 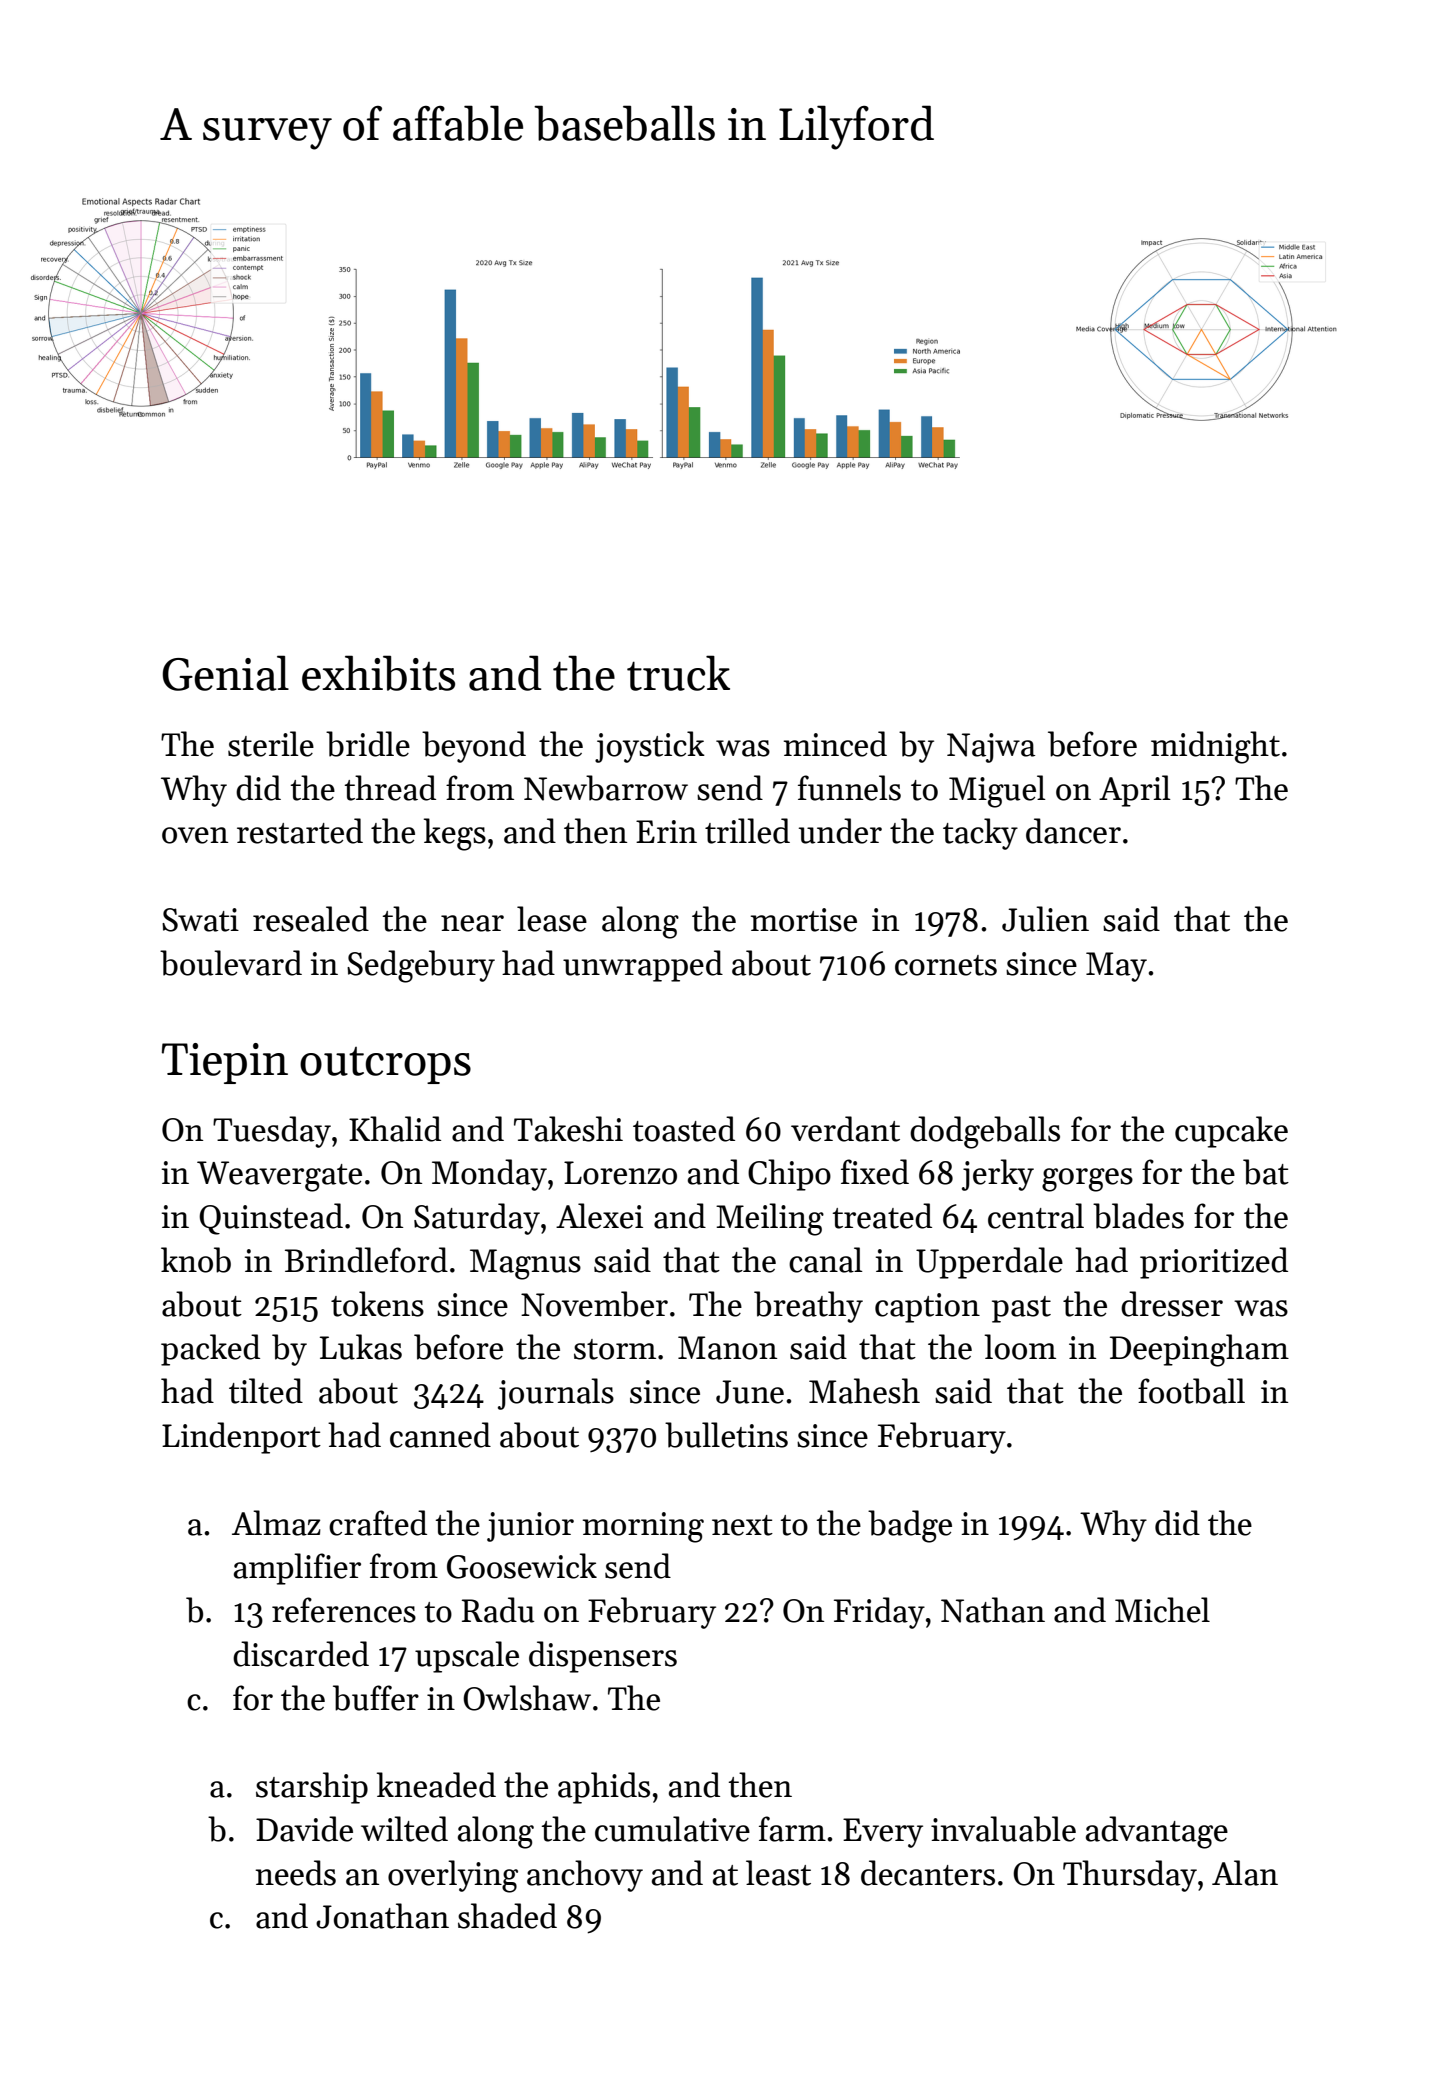 What do you see at coordinates (1215, 747) in the screenshot?
I see `midnight` at bounding box center [1215, 747].
